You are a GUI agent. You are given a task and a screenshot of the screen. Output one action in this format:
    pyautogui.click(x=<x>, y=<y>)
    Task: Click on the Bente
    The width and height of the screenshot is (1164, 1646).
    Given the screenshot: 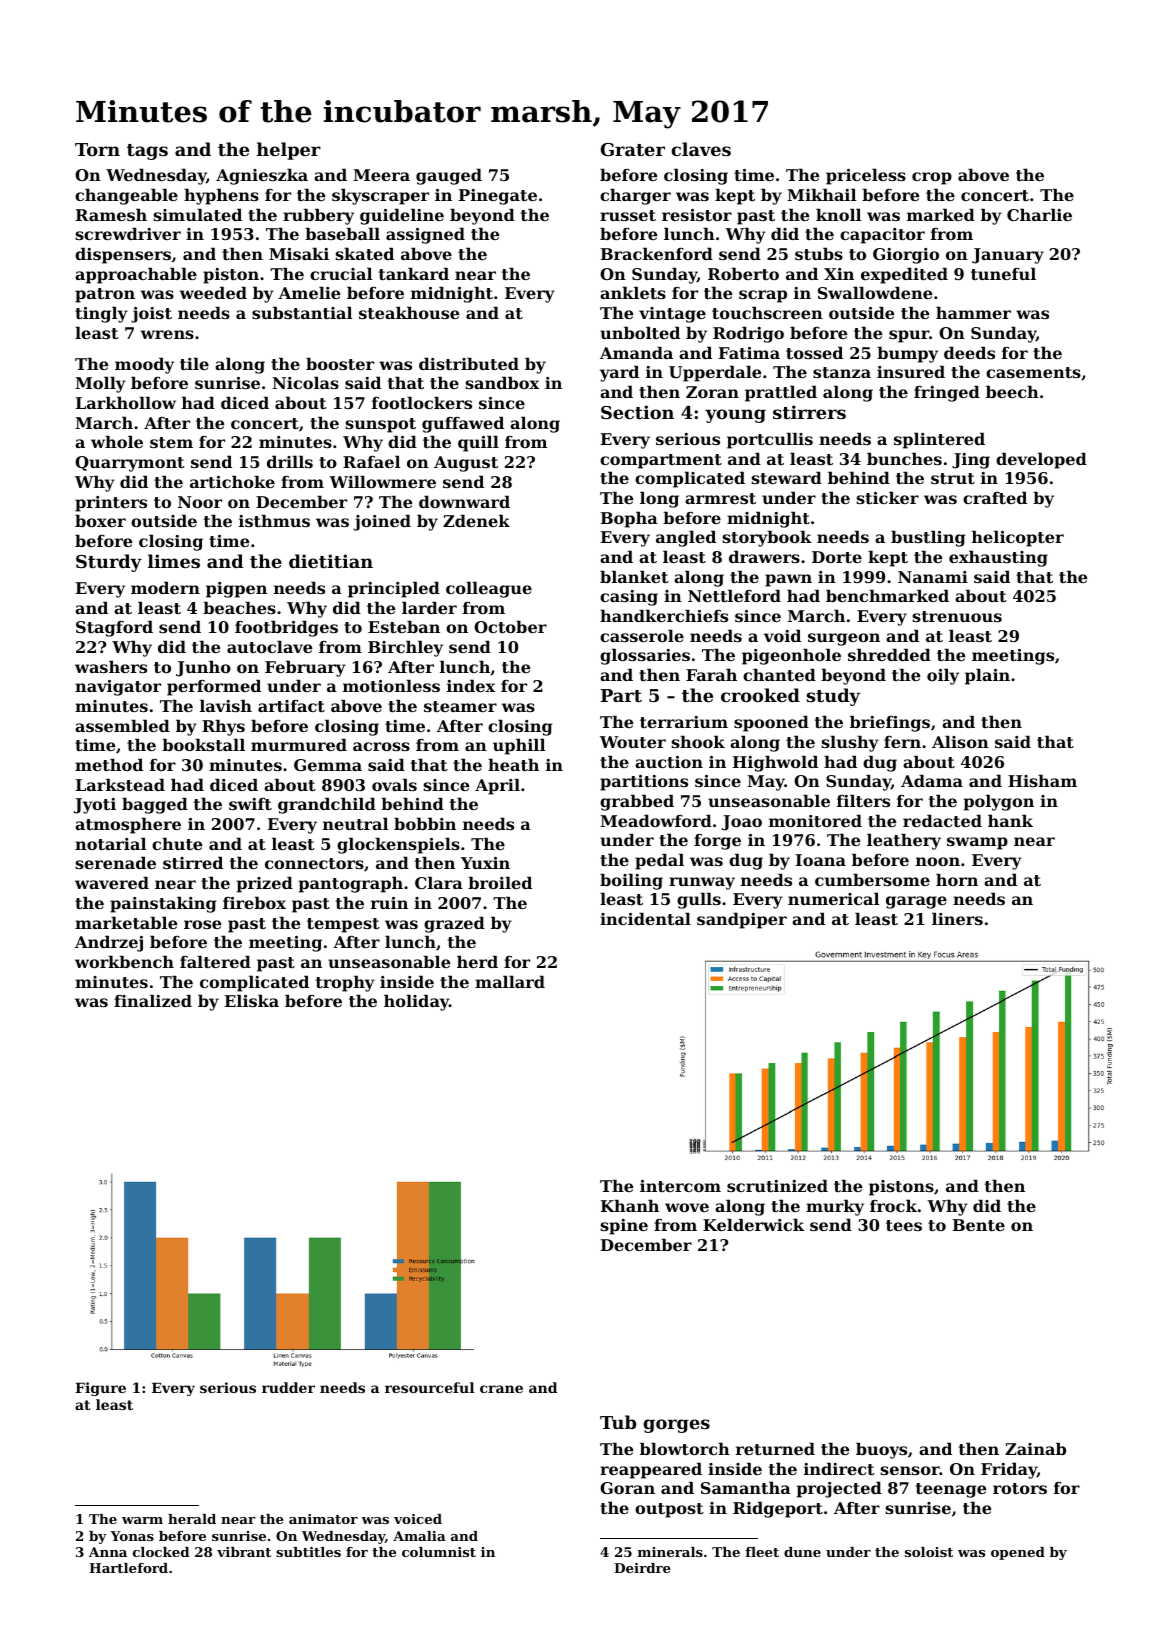 What is the action you would take?
    pyautogui.click(x=979, y=1225)
